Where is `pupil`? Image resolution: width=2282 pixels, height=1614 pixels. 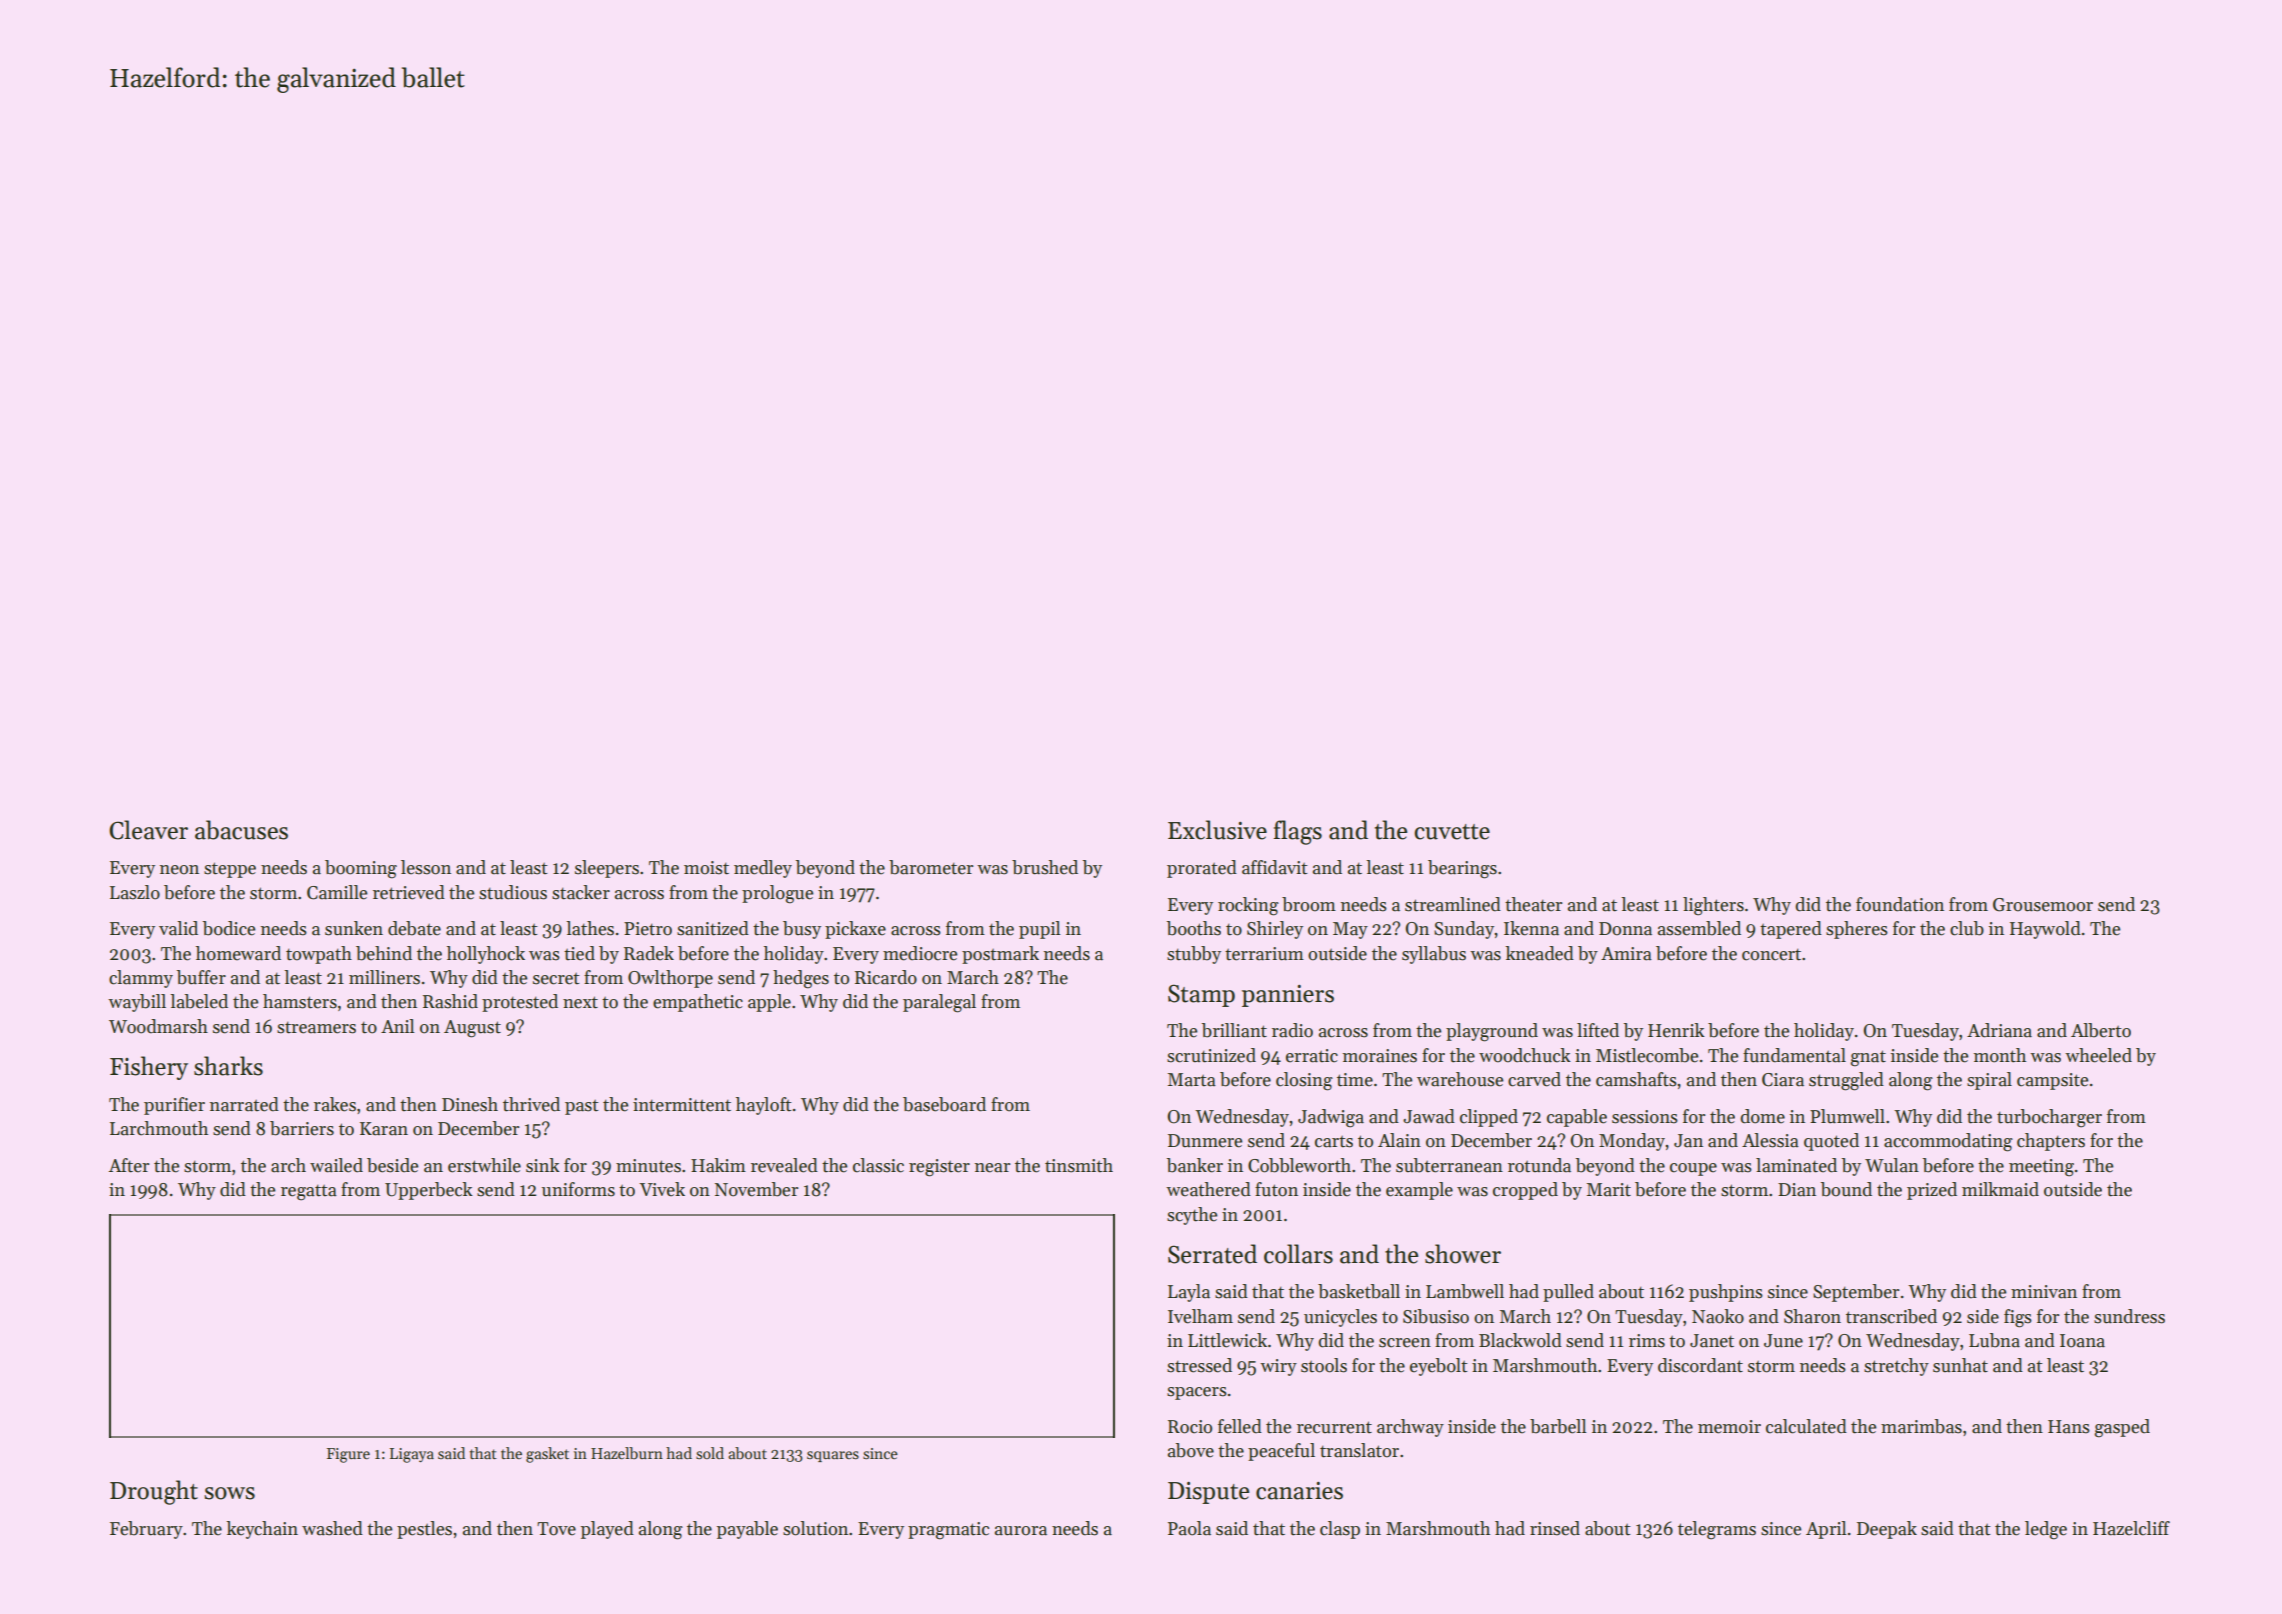 pupil is located at coordinates (1039, 930).
